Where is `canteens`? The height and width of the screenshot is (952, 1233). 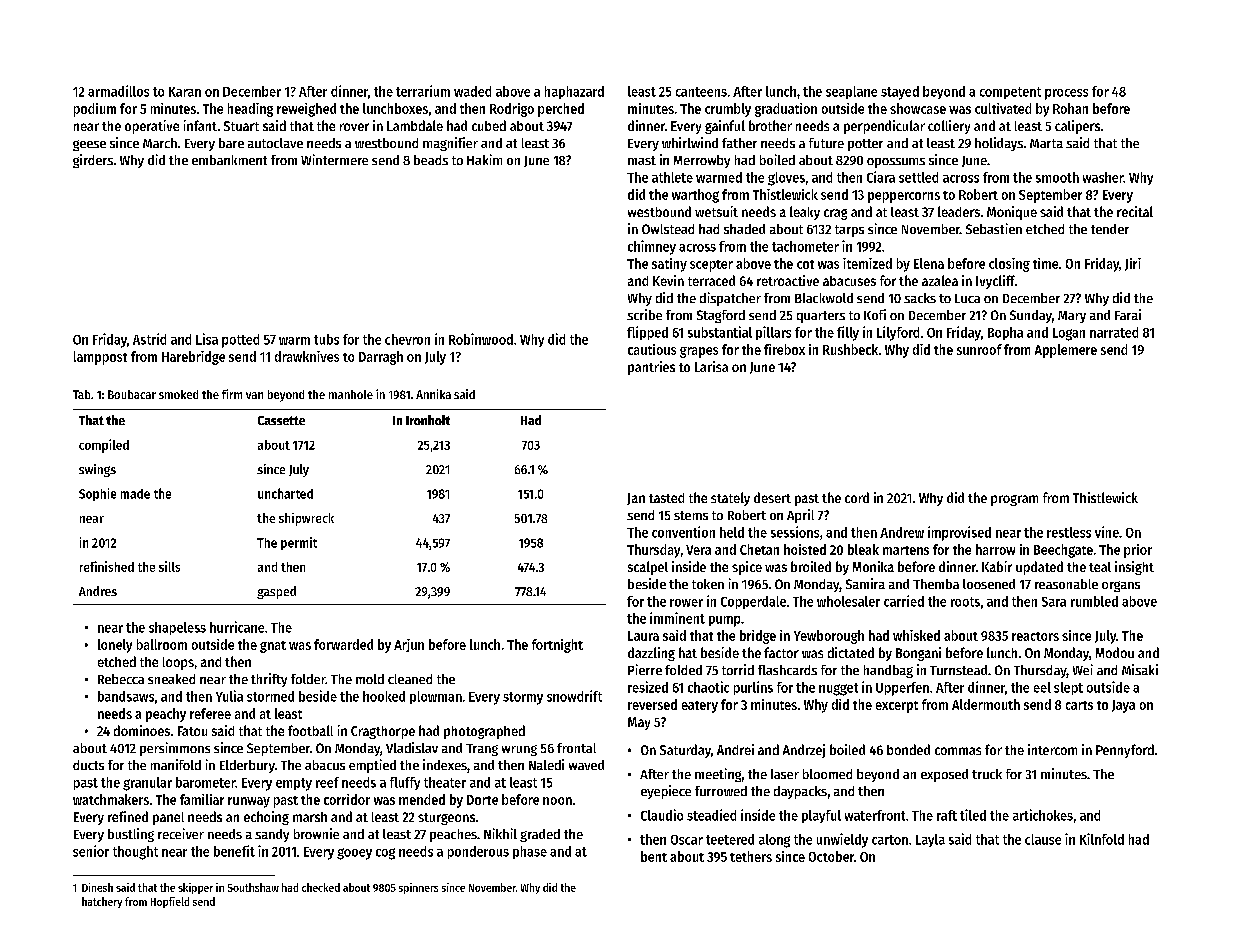 canteens is located at coordinates (701, 92).
